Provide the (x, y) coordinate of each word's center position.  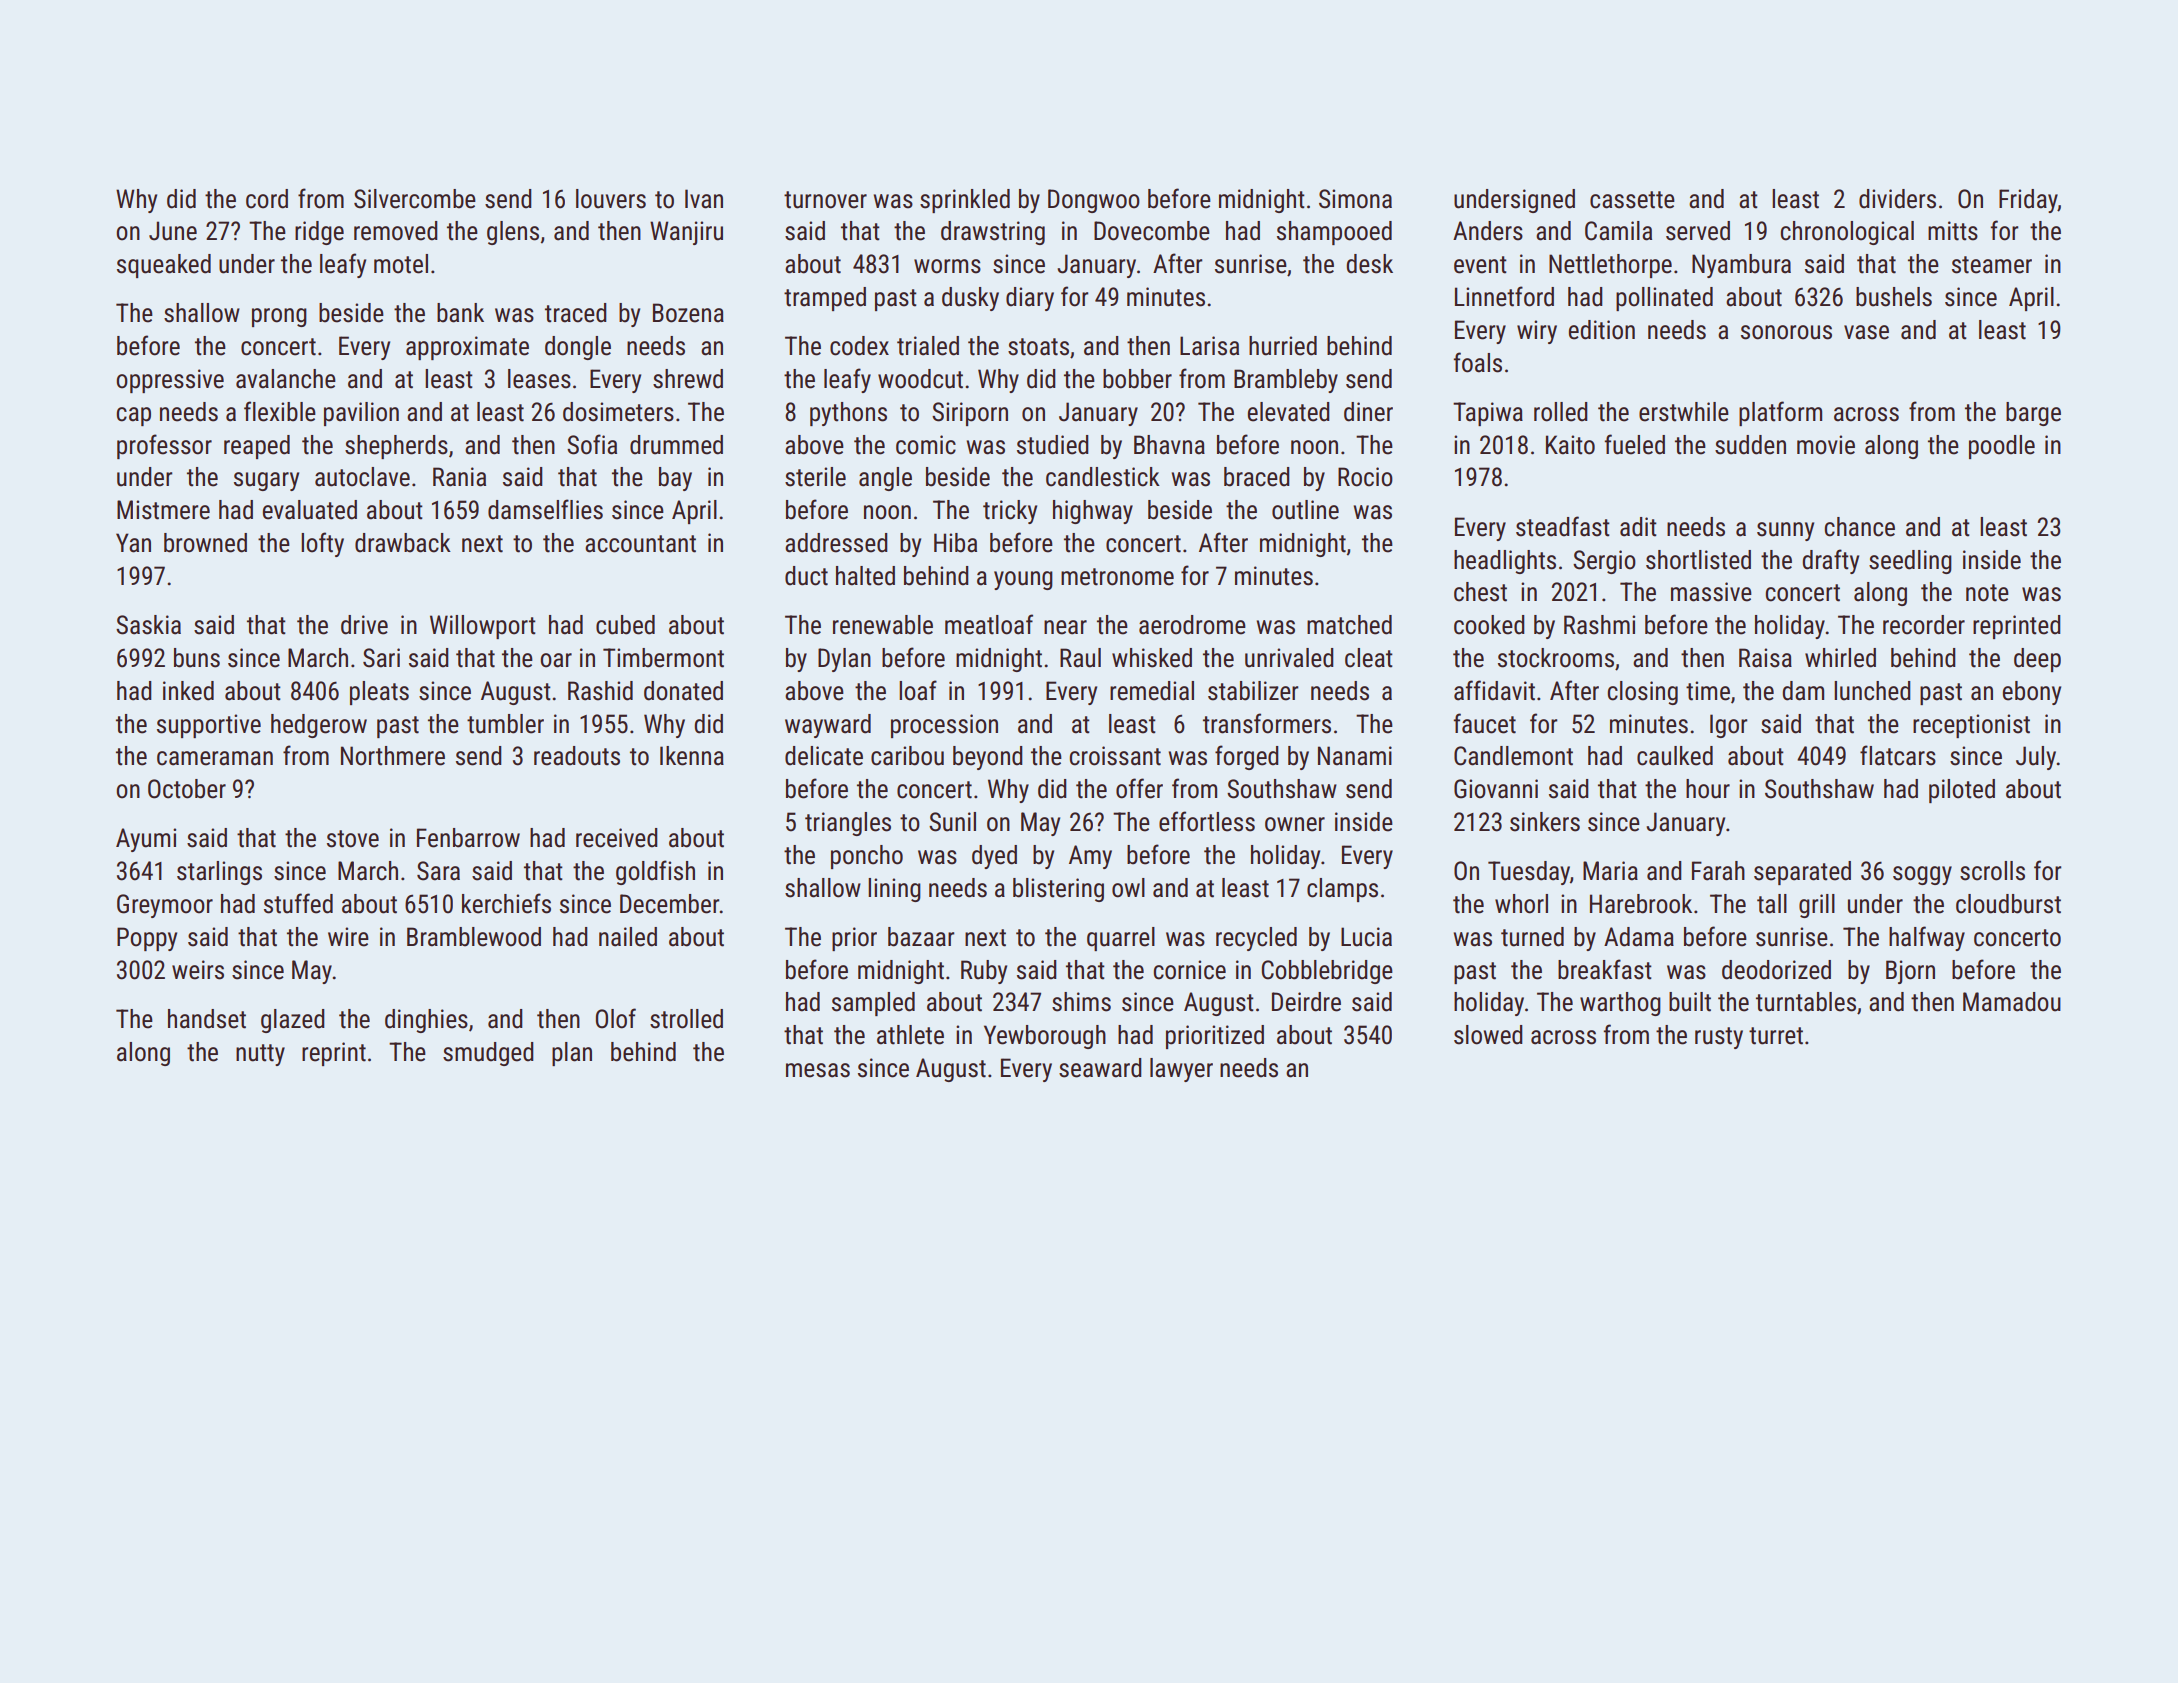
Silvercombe (415, 199)
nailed (628, 937)
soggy (1922, 875)
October (187, 789)
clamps (1342, 890)
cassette (1632, 200)
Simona (1355, 199)
